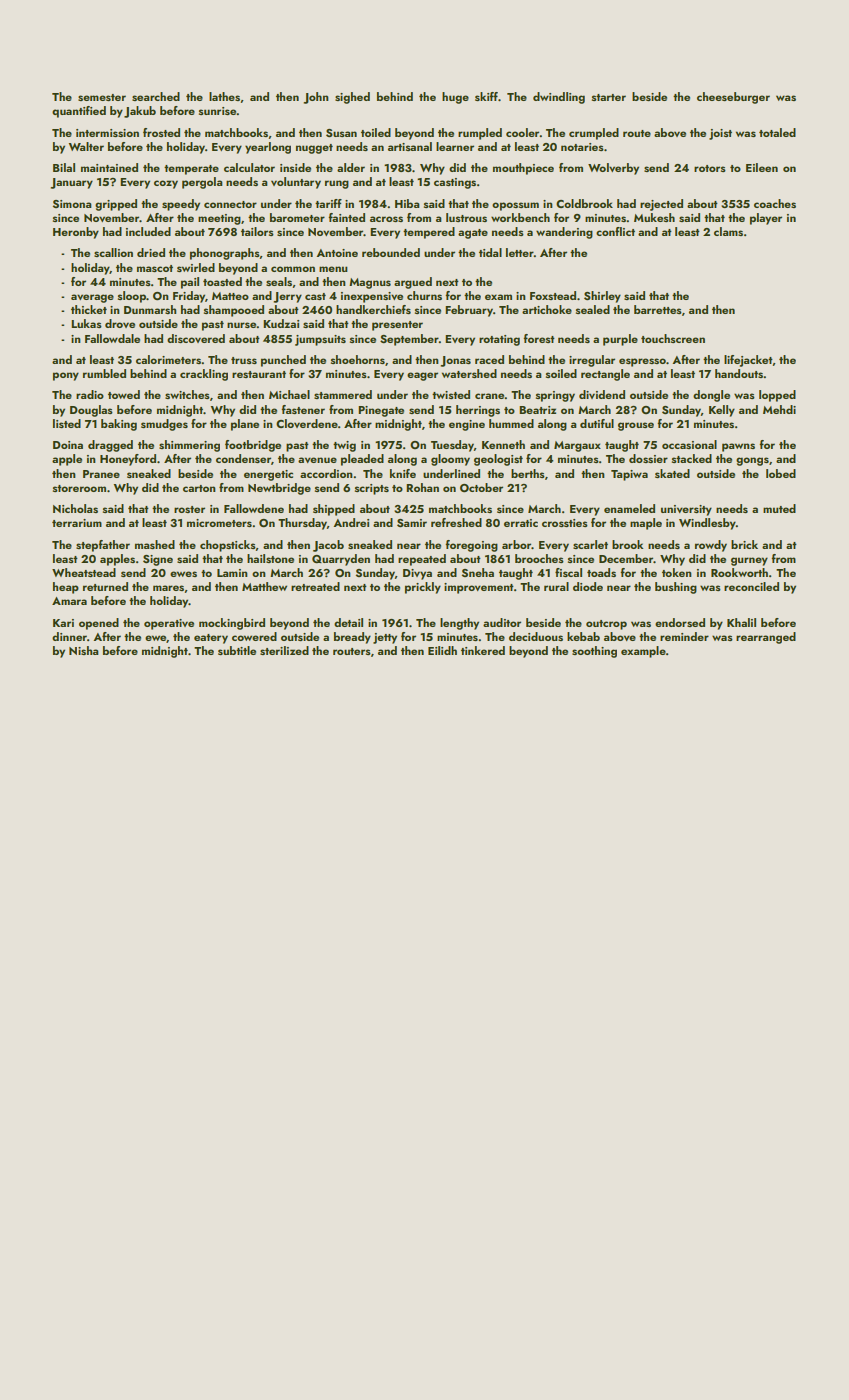 Image resolution: width=849 pixels, height=1400 pixels. I want to click on lifejacket, so click(748, 361).
